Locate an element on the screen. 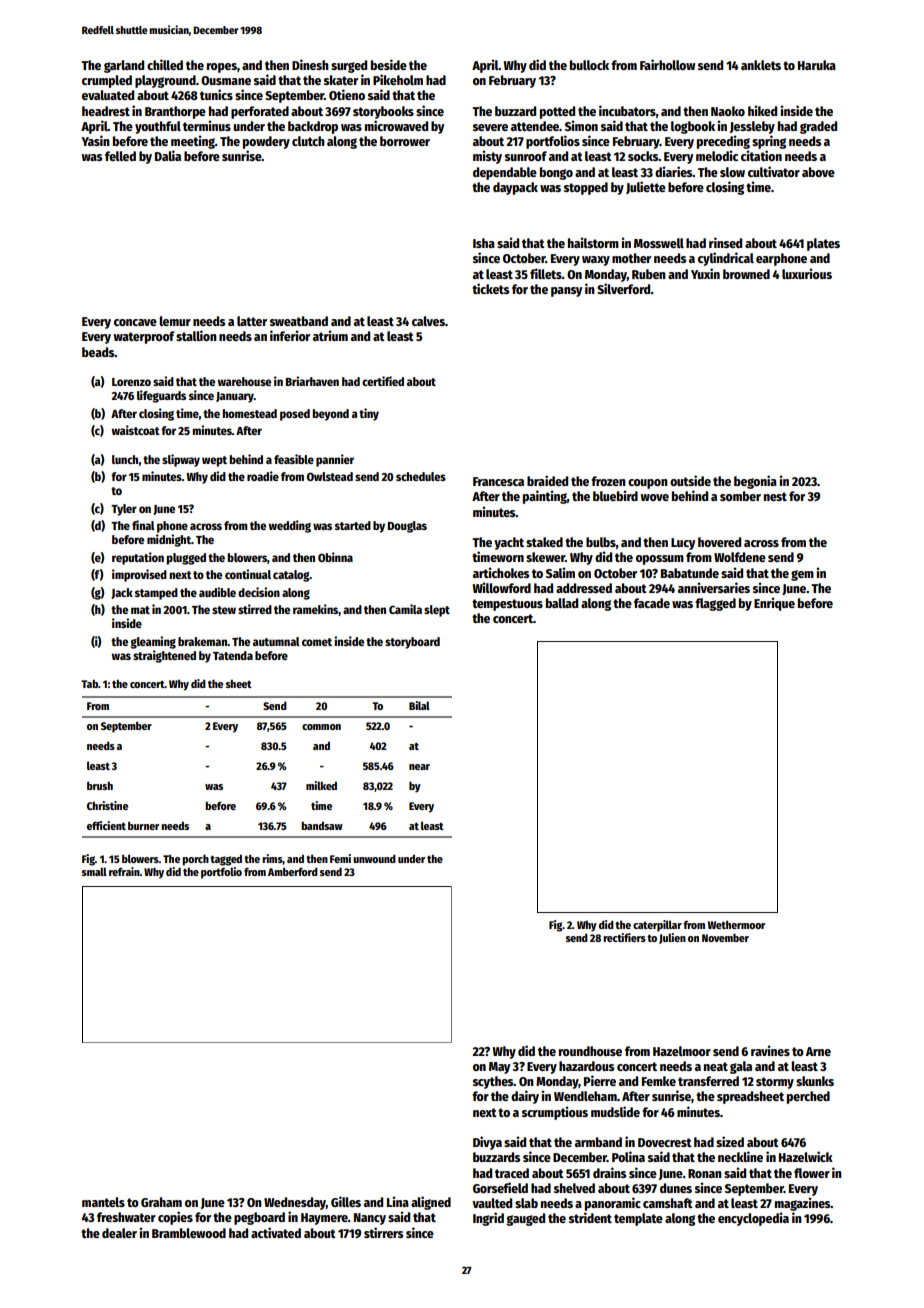 This screenshot has height=1308, width=924. Gilles is located at coordinates (346, 1201).
